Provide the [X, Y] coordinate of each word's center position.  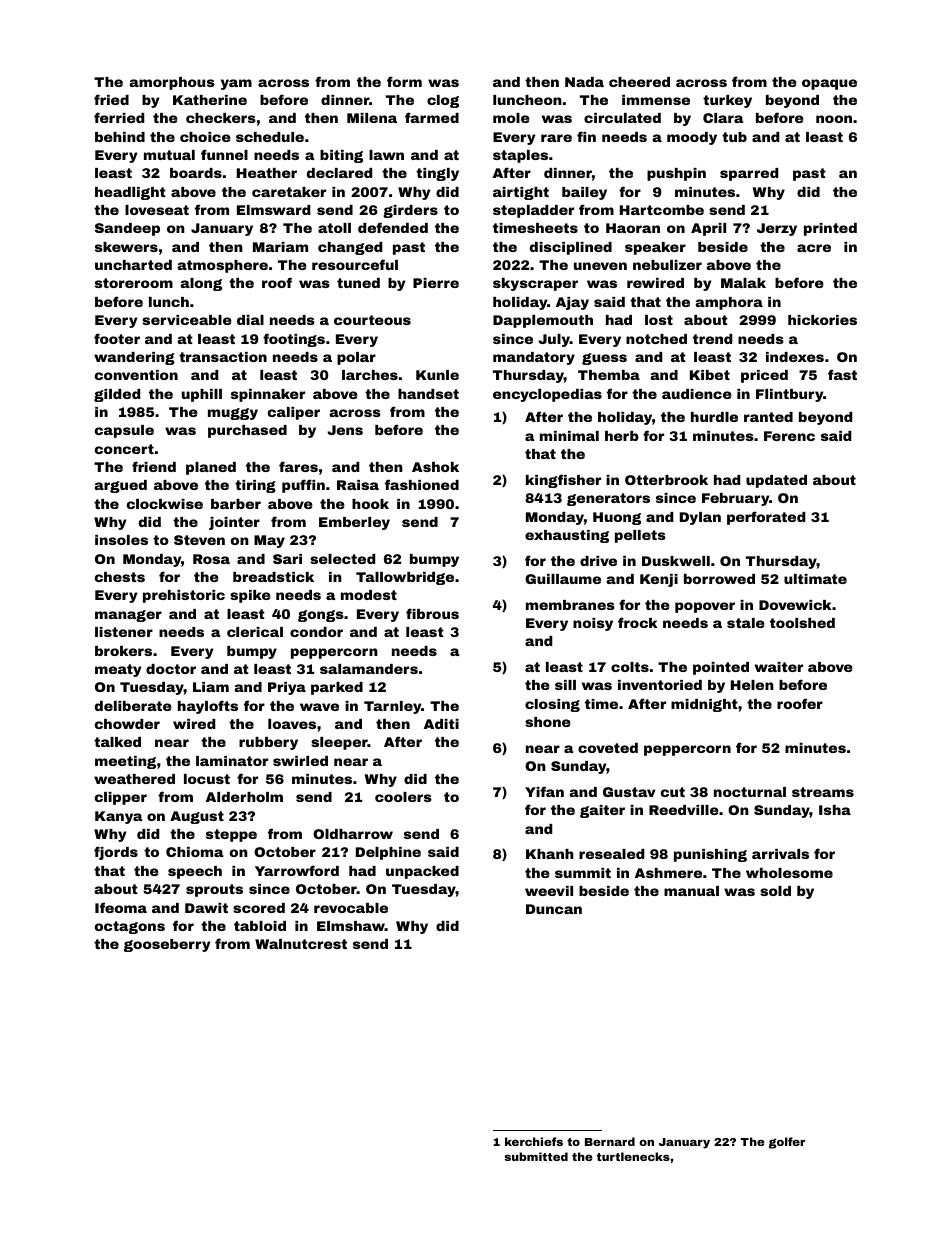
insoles [121, 540]
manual [691, 891]
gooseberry [167, 945]
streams [823, 792]
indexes [795, 357]
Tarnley [392, 707]
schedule [270, 137]
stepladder [533, 211]
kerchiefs [534, 1141]
